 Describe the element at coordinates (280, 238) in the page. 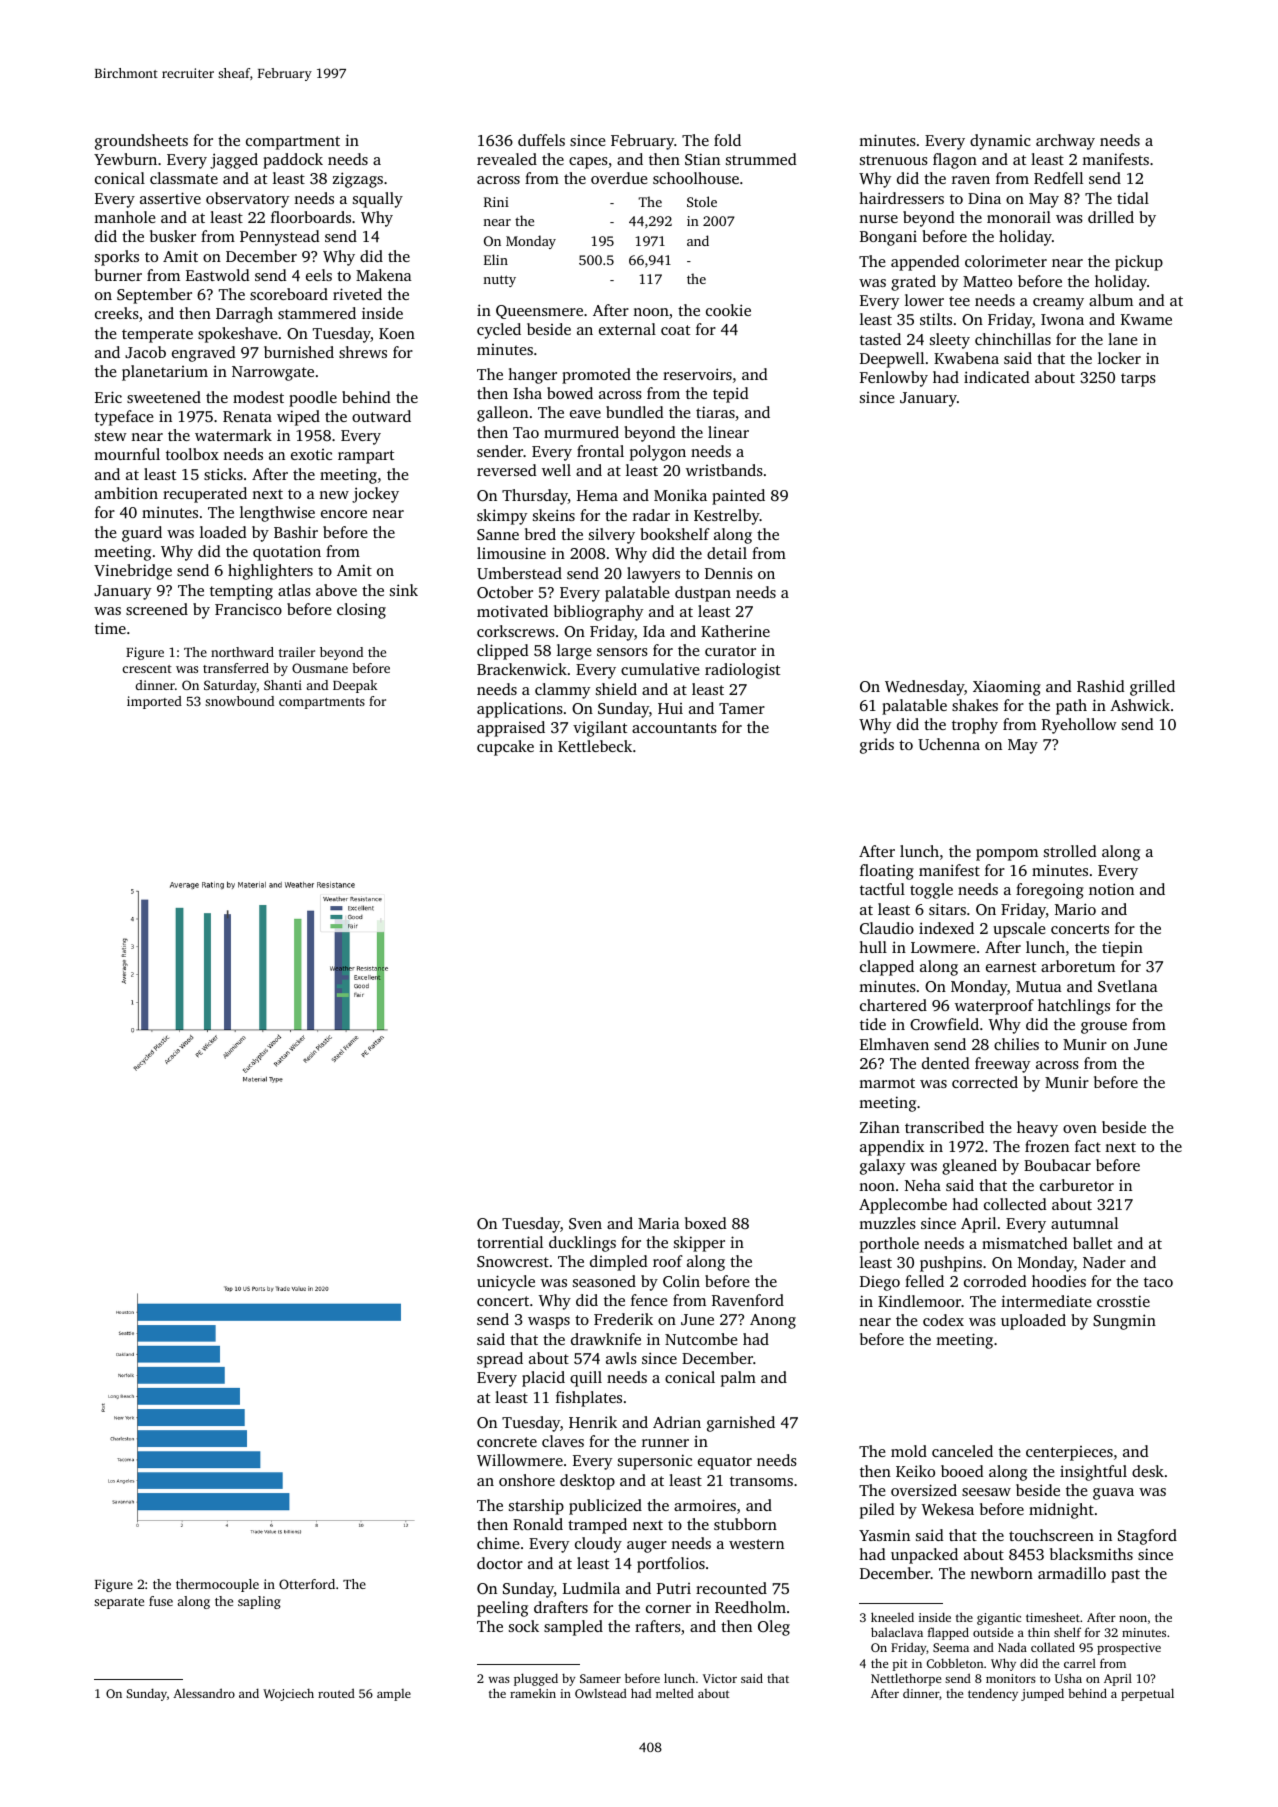

I see `Pennystead` at that location.
